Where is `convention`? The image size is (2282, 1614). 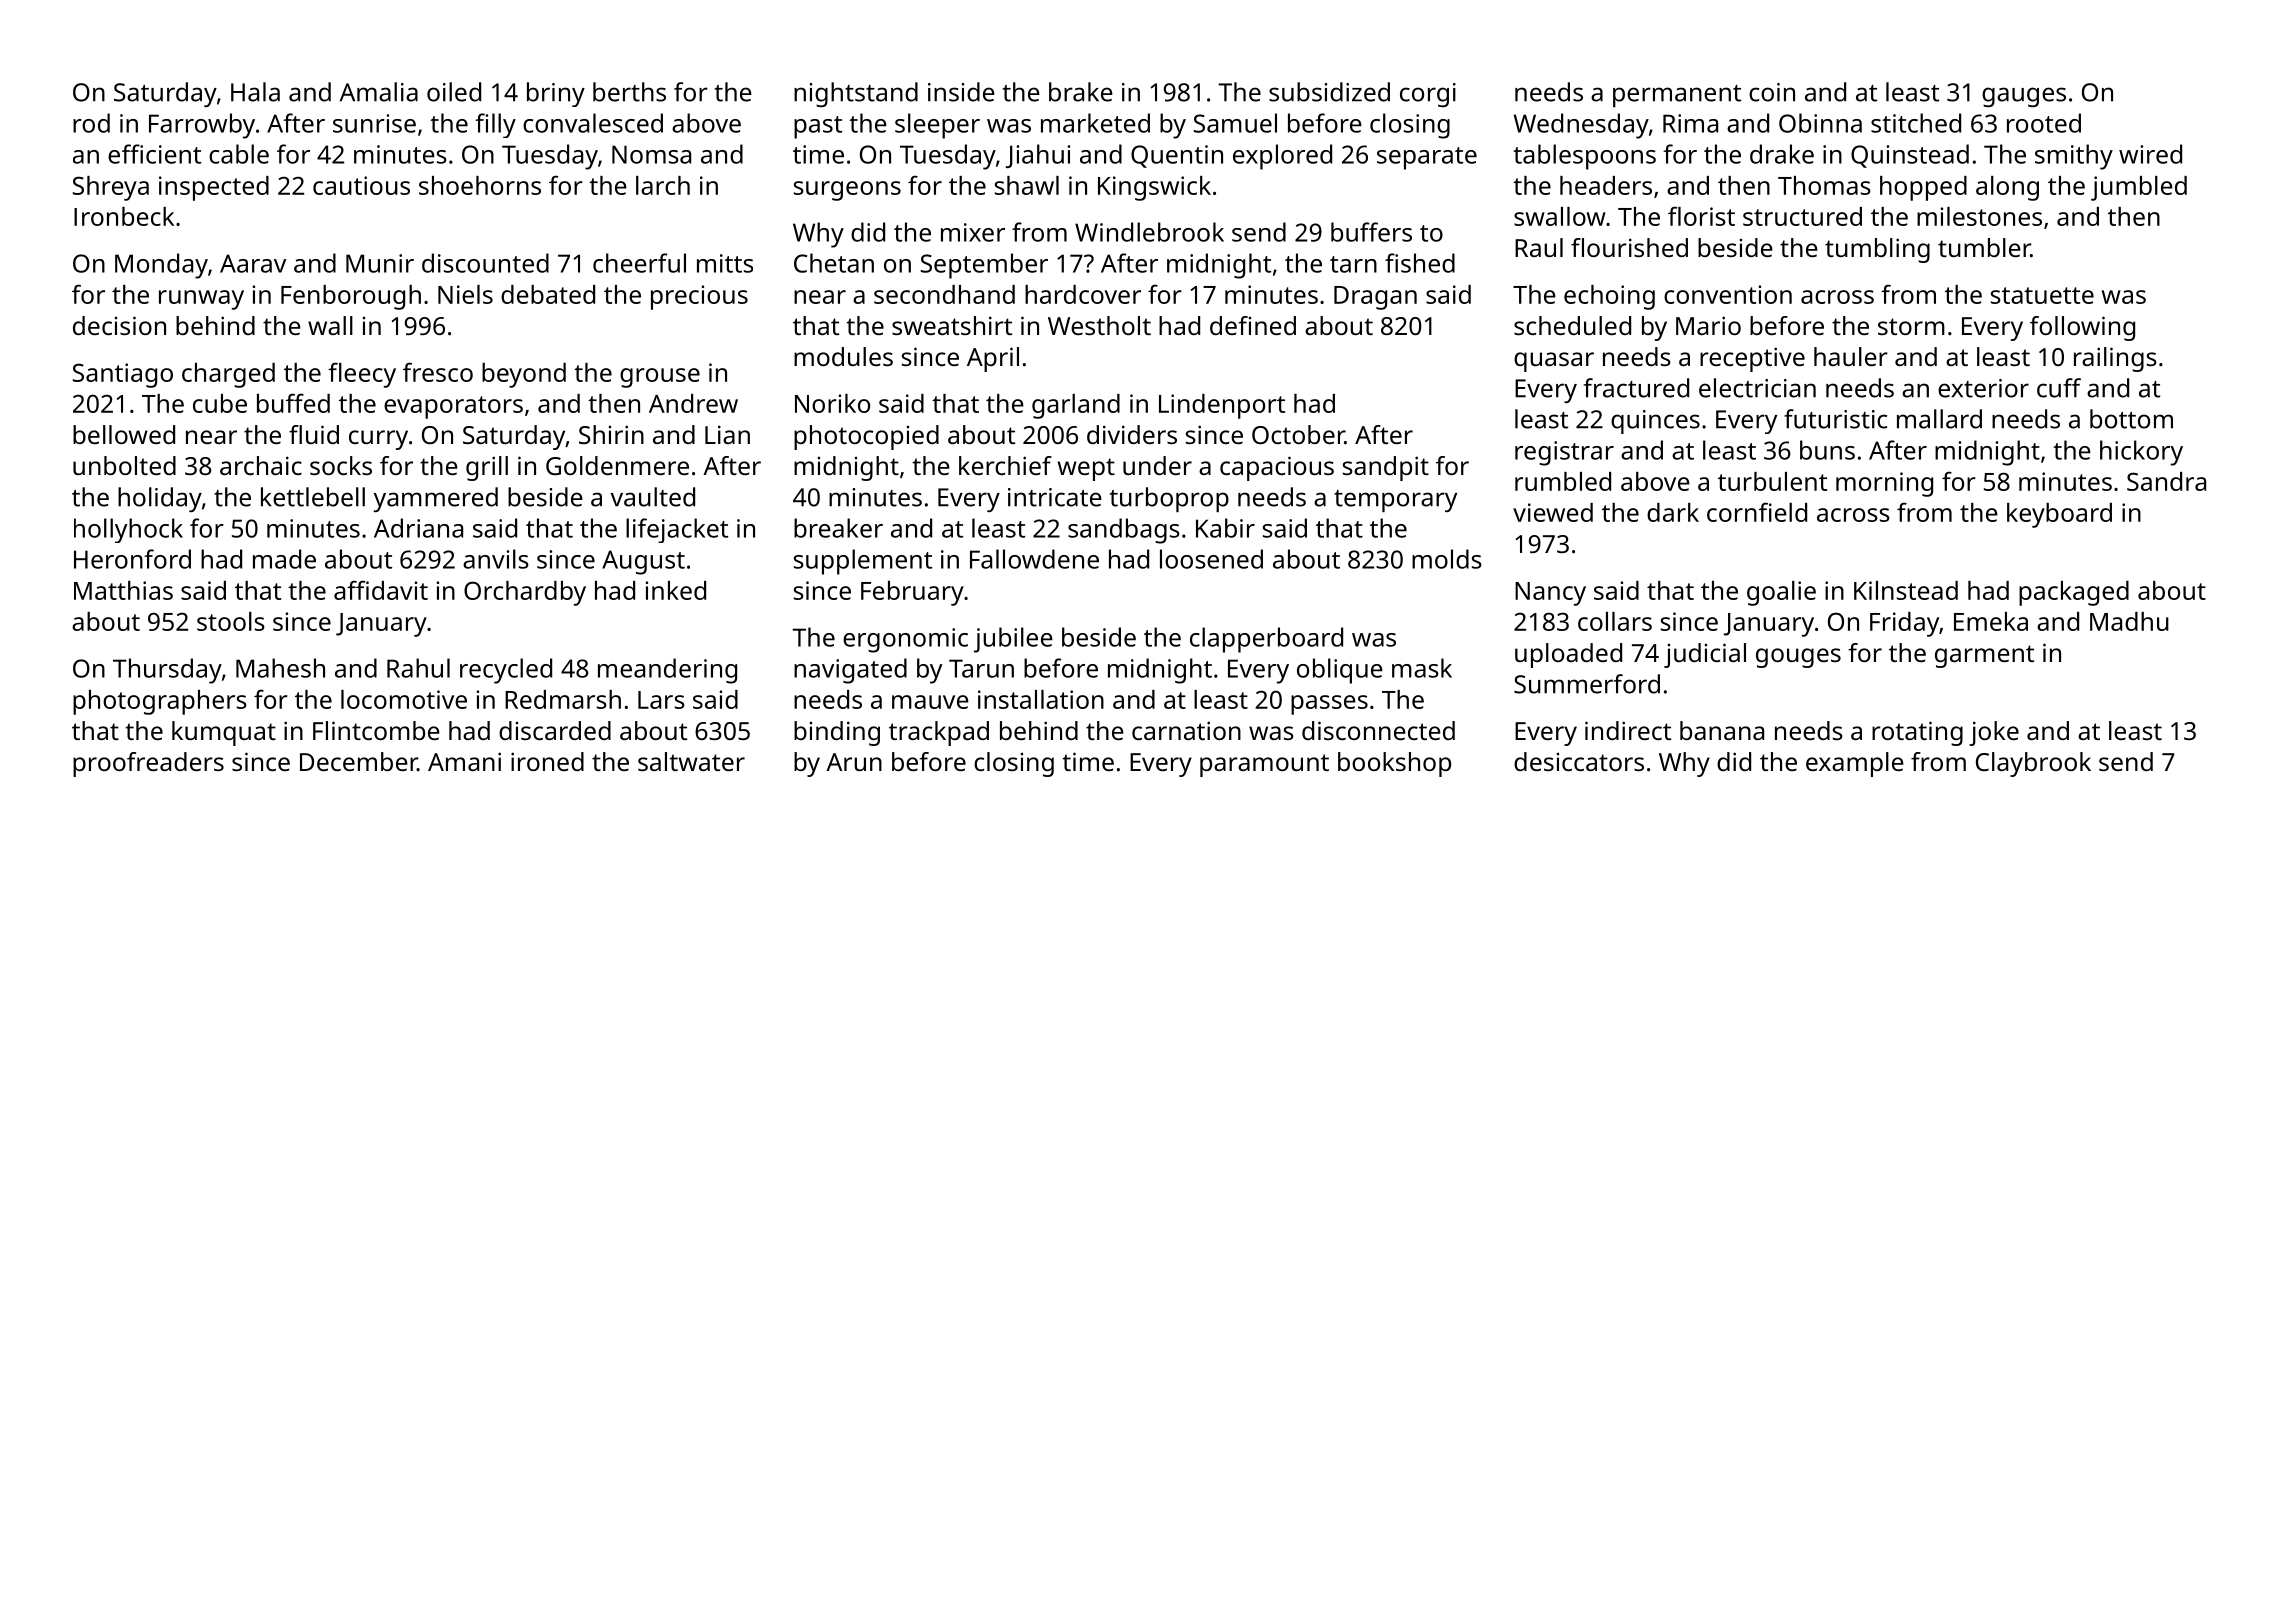 convention is located at coordinates (1728, 294).
